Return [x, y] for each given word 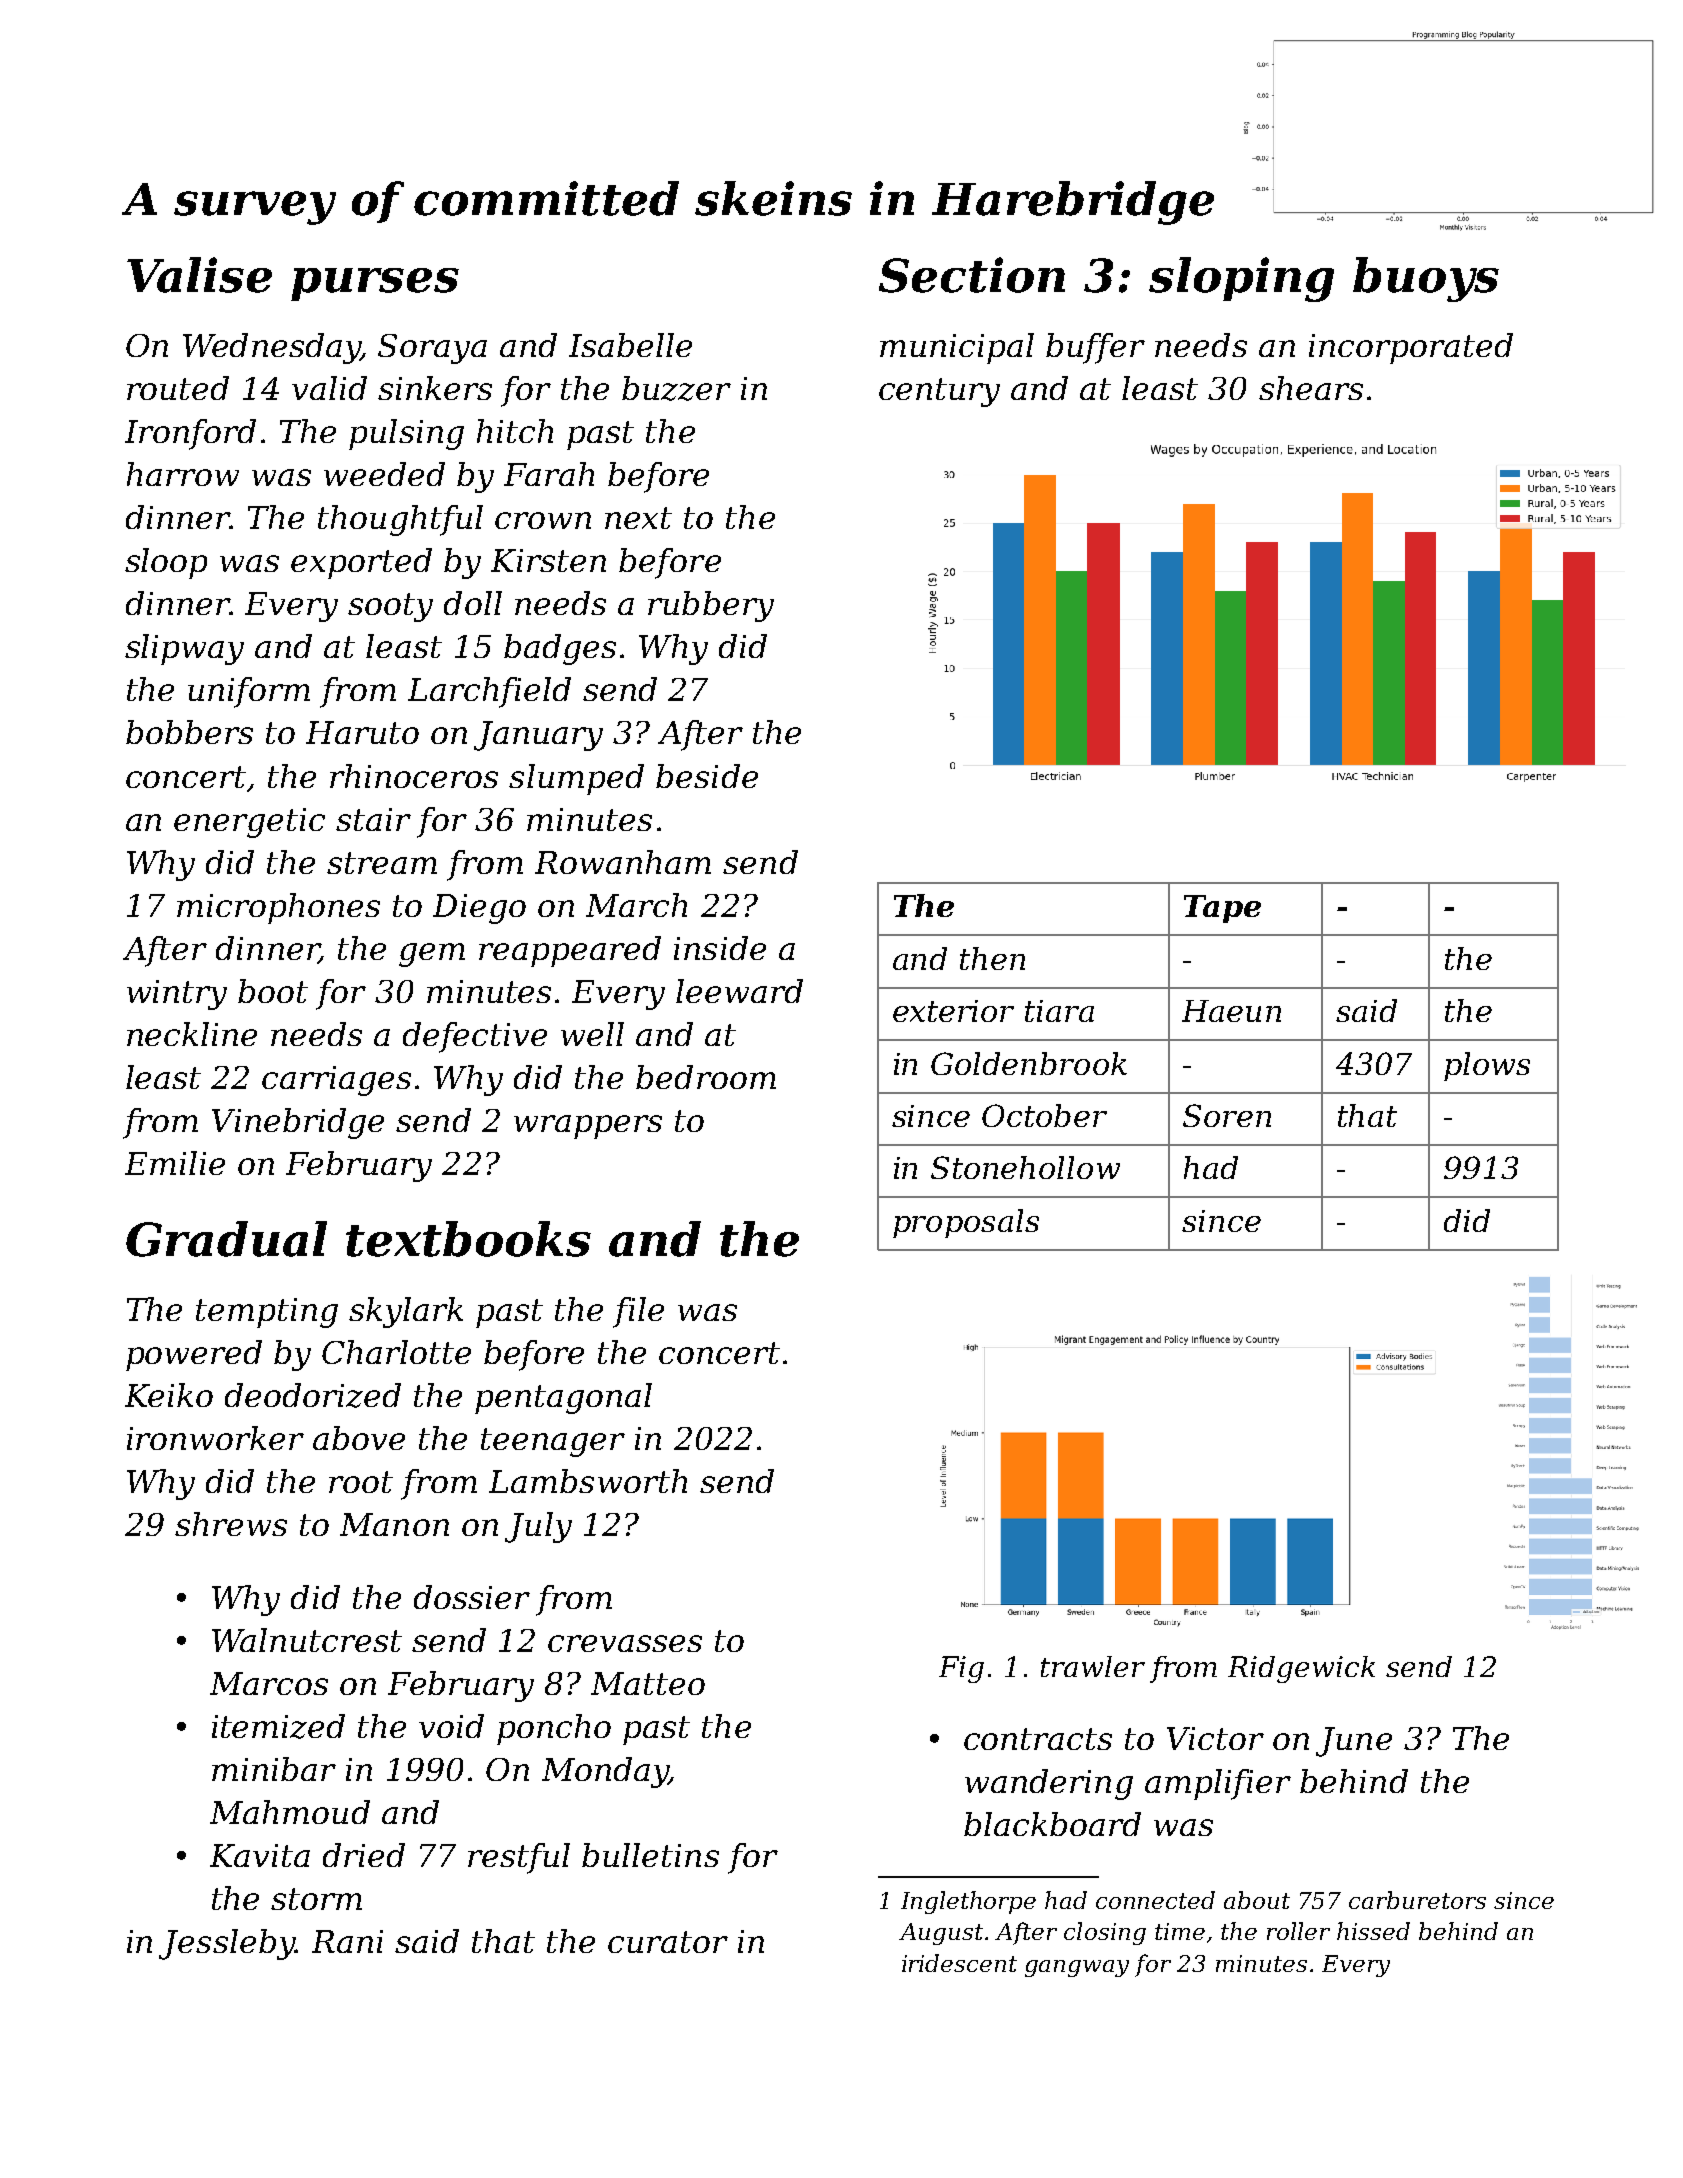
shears [1311, 388]
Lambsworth [588, 1481]
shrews [231, 1524]
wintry [177, 995]
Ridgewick [1301, 1669]
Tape [1222, 909]
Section [972, 275]
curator [668, 1942]
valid [329, 388]
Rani [347, 1941]
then [992, 958]
